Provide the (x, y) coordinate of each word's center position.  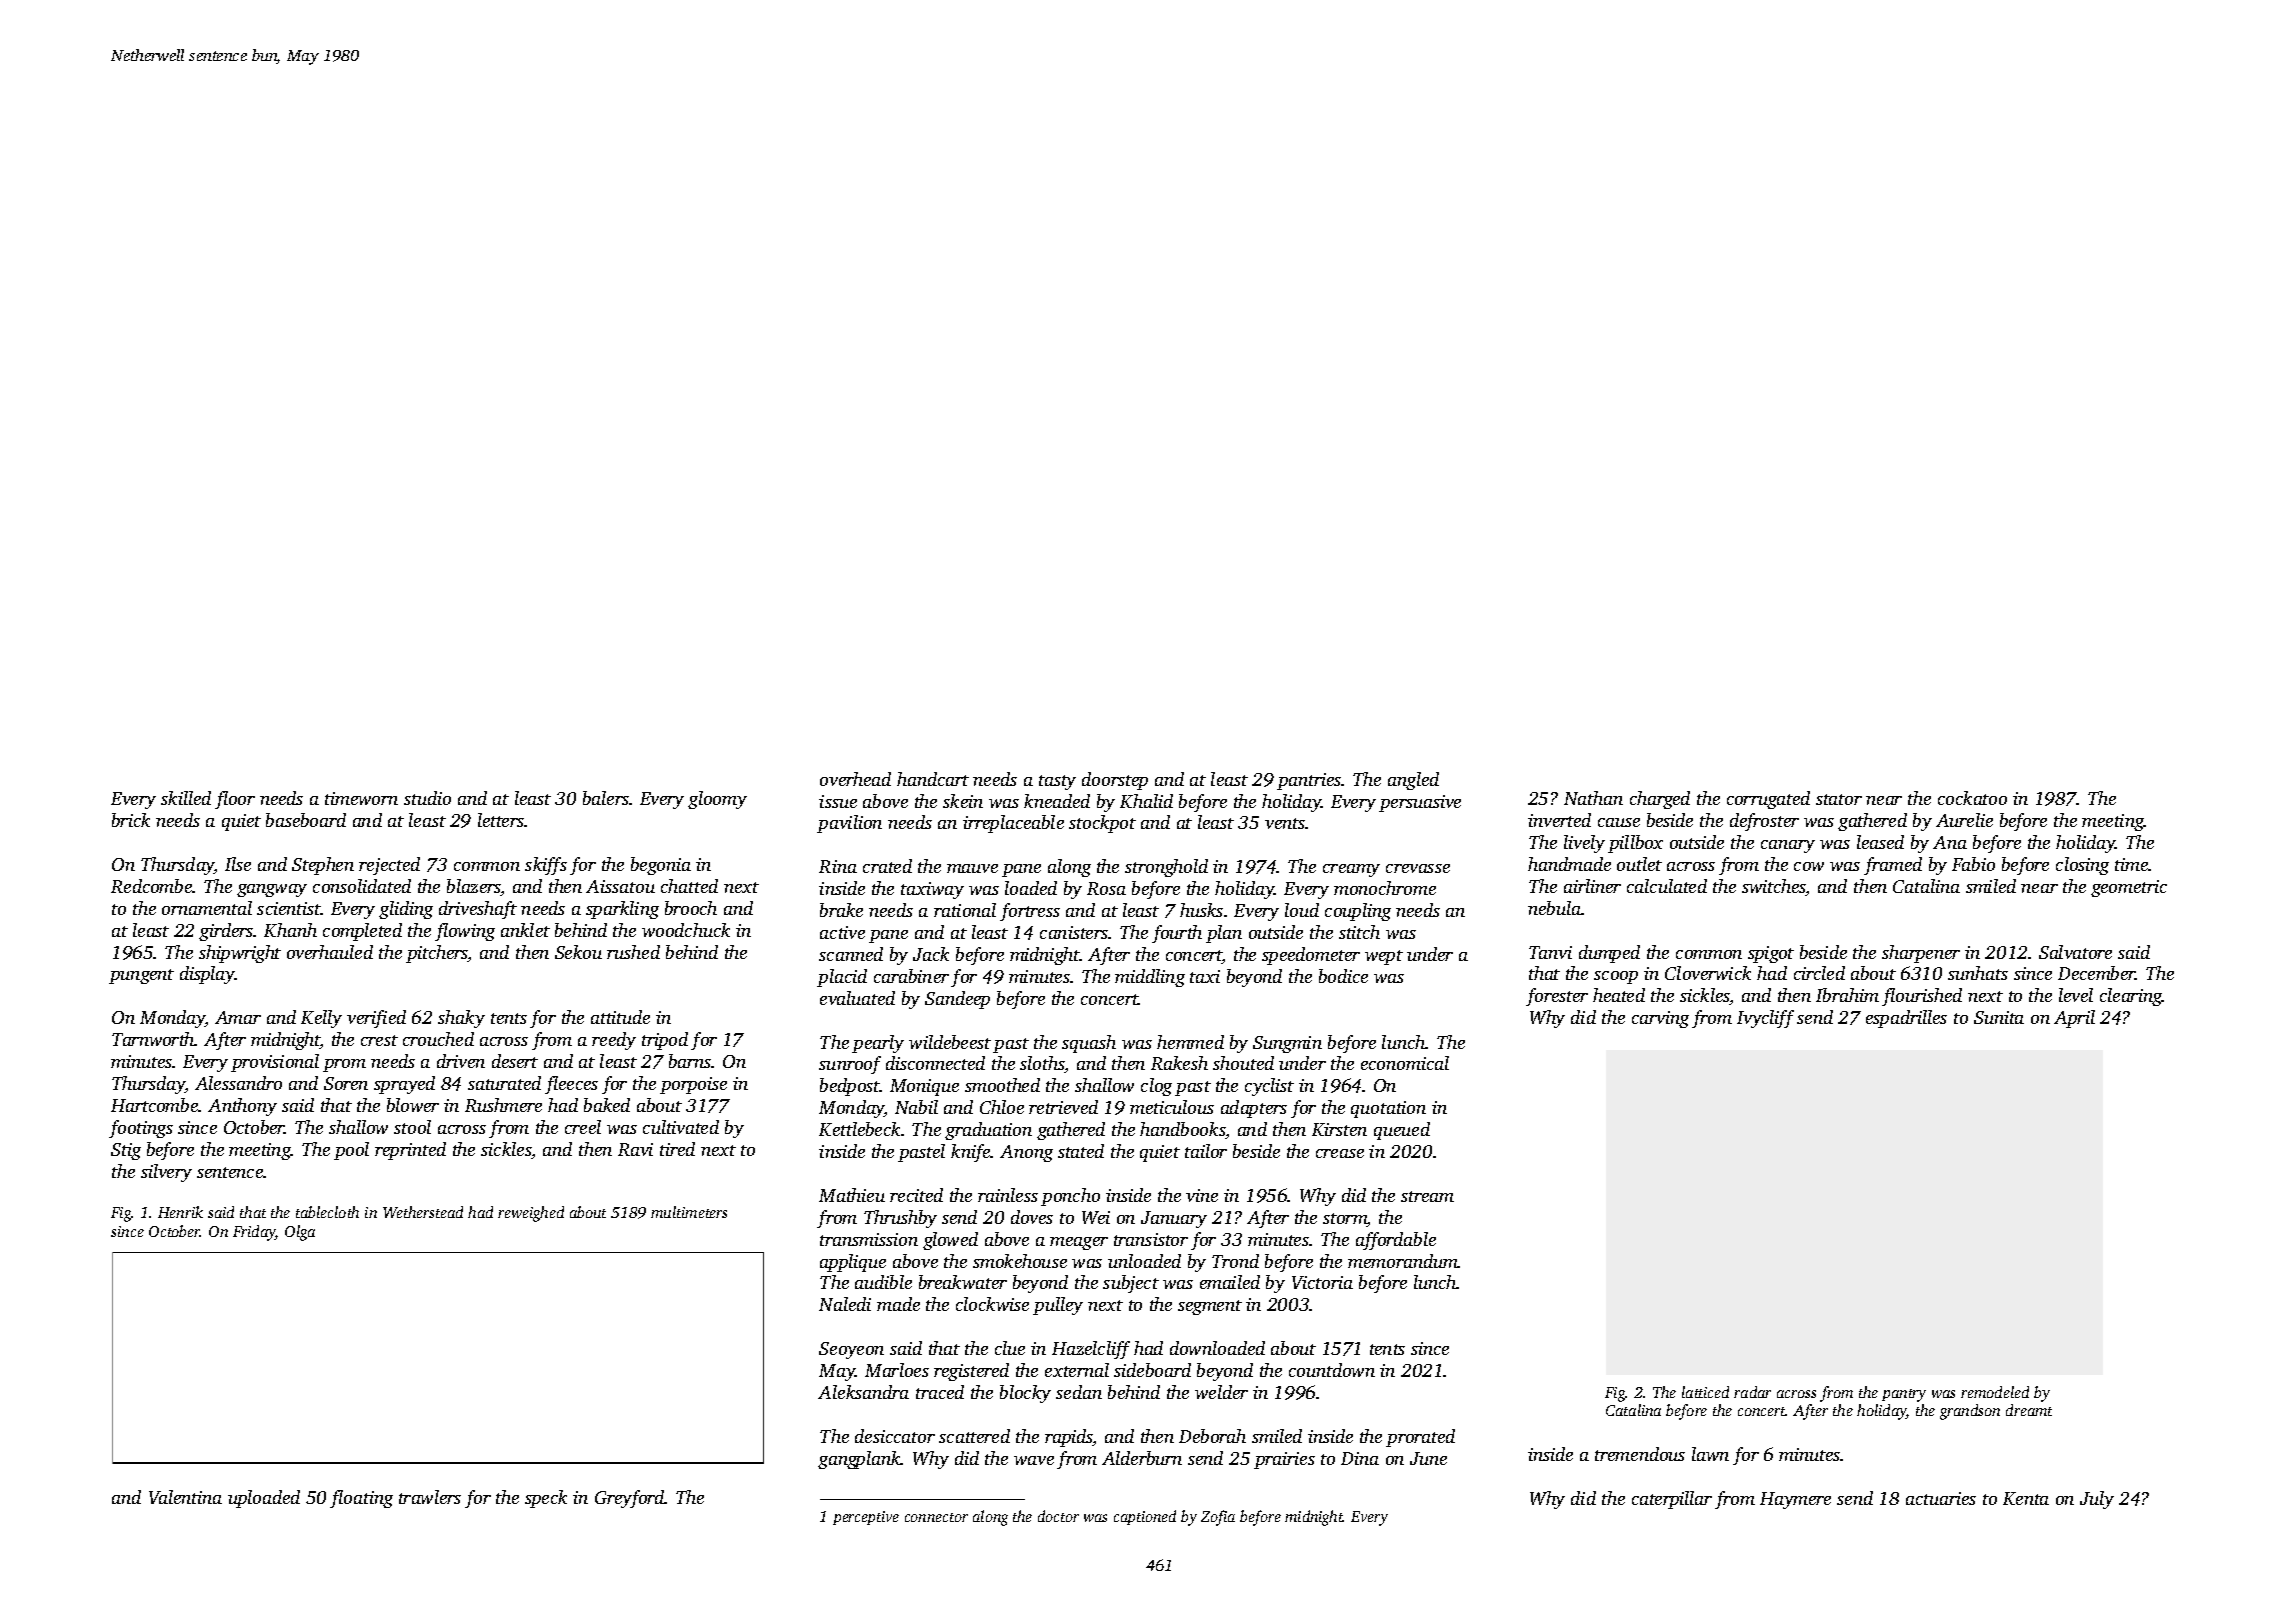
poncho (1070, 1197)
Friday (254, 1233)
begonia (661, 866)
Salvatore (2075, 952)
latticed (1705, 1392)
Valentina (185, 1497)
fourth (1177, 934)
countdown (1332, 1370)
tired (677, 1149)
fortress (1030, 912)
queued (1402, 1131)
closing (2082, 866)
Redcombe (151, 886)
